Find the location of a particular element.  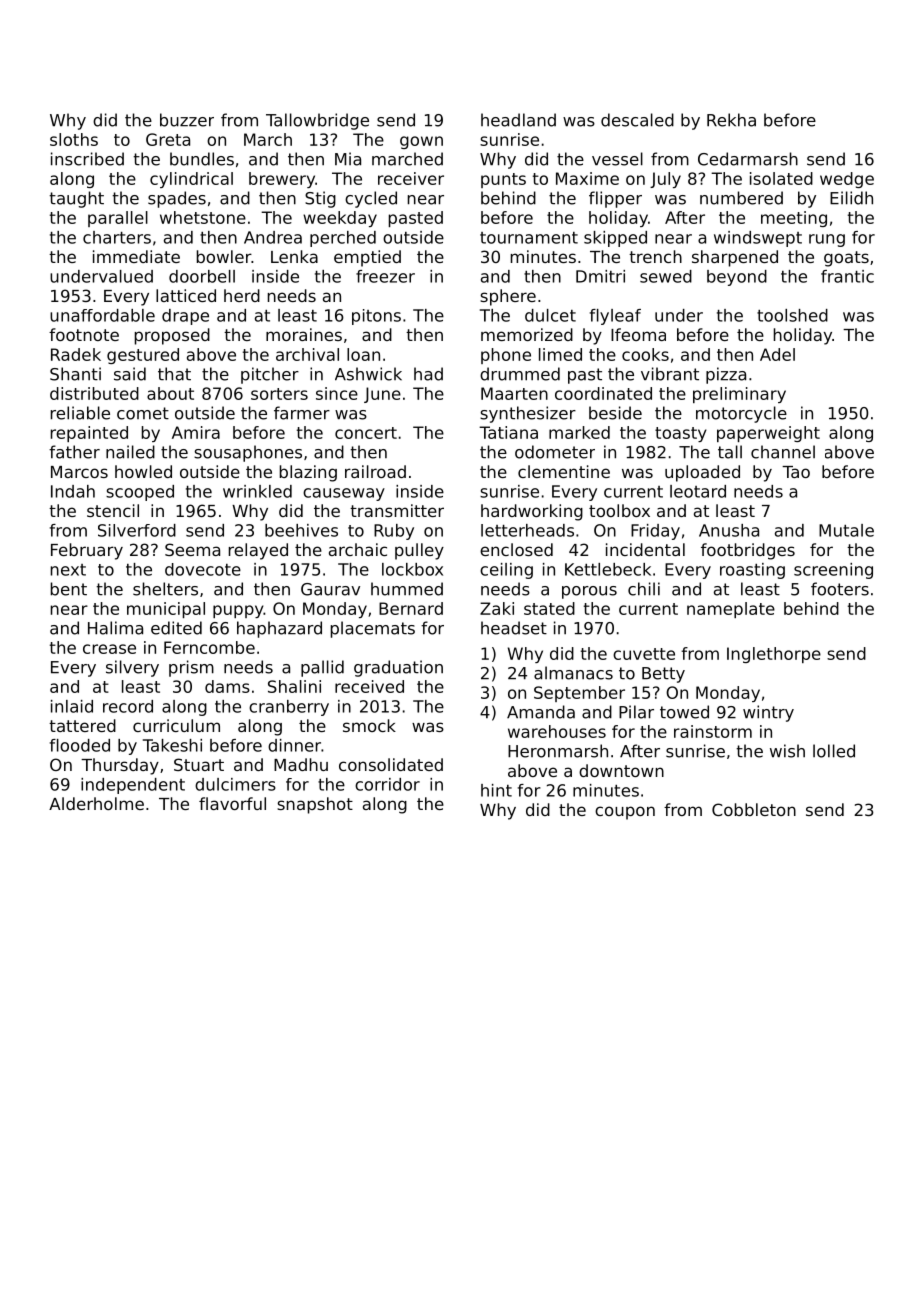

footers is located at coordinates (840, 589).
